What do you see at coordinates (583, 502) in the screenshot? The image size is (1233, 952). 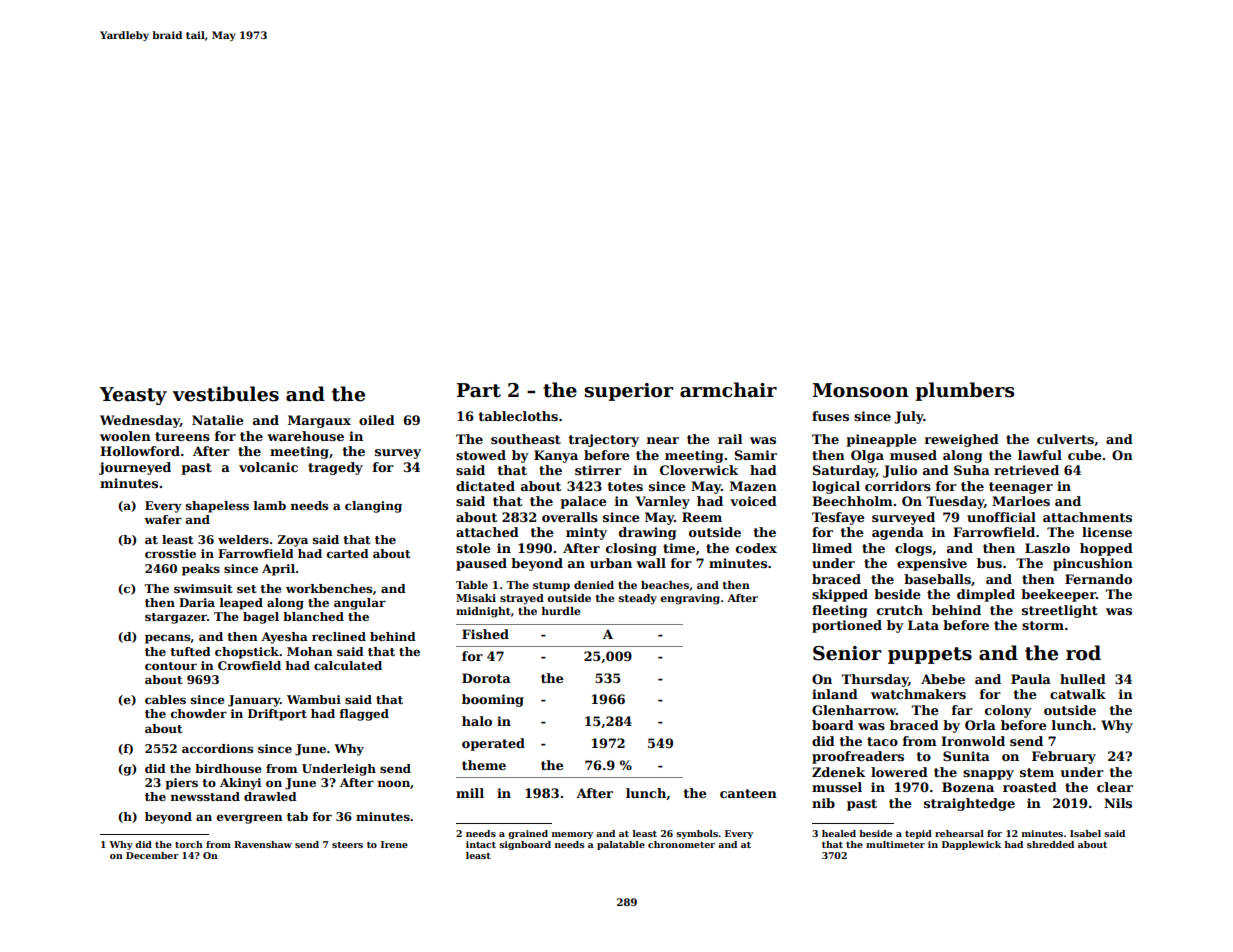 I see `palace` at bounding box center [583, 502].
